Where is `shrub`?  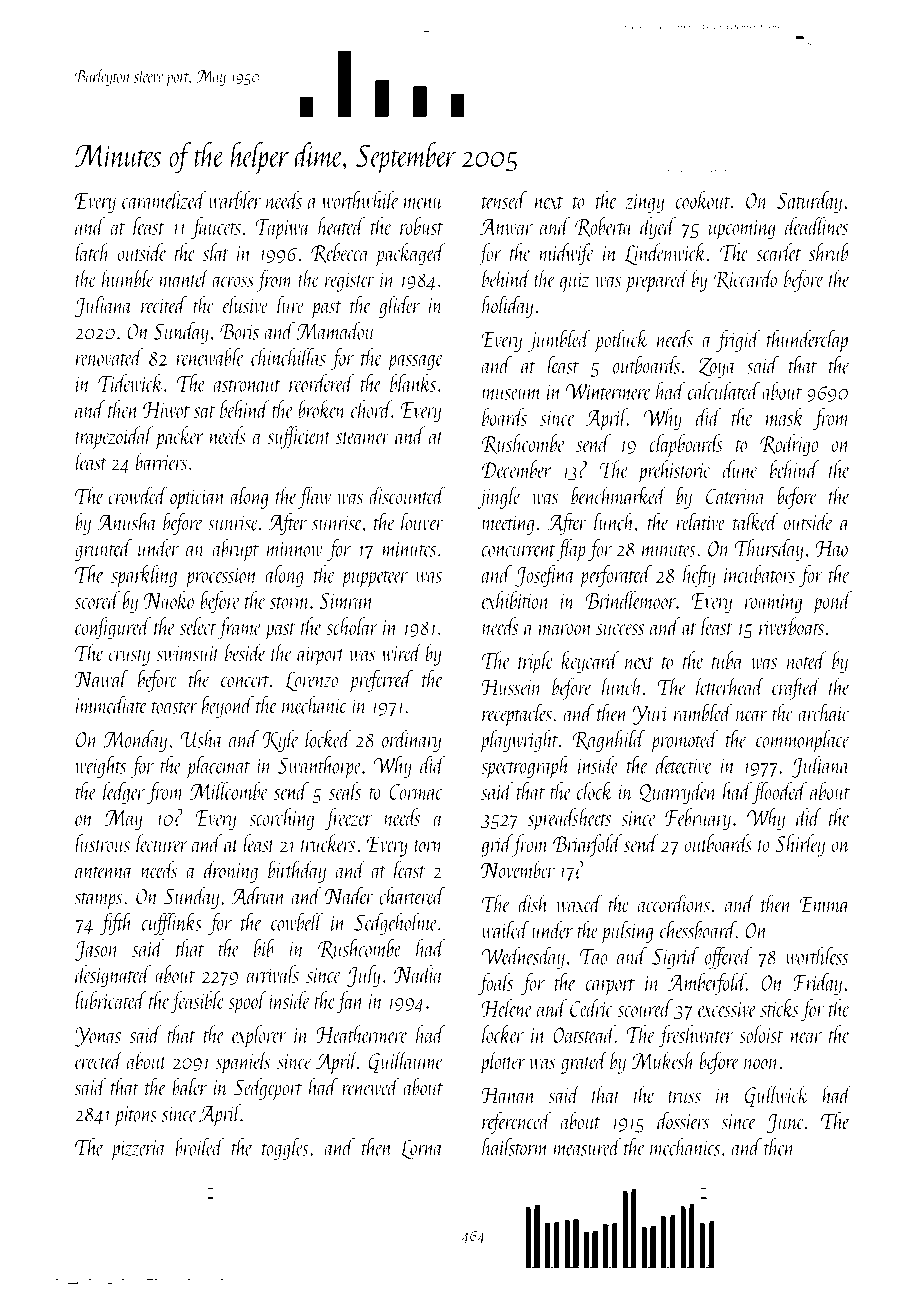
shrub is located at coordinates (829, 252).
